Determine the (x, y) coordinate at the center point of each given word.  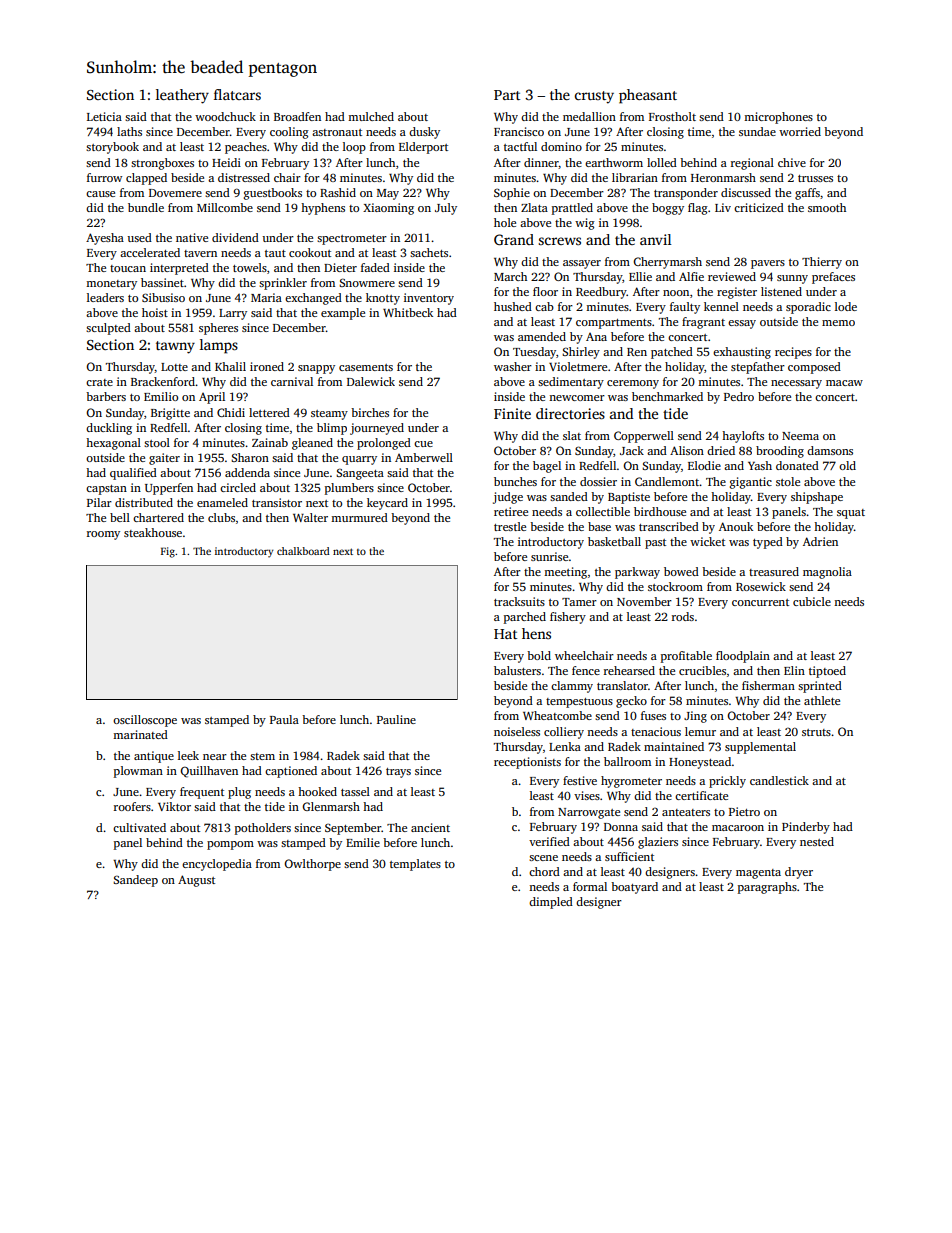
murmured (359, 517)
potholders (263, 829)
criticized (759, 207)
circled (238, 487)
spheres (218, 329)
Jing (695, 717)
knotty (383, 299)
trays (398, 773)
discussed (746, 192)
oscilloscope (145, 721)
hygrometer (631, 782)
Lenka (565, 746)
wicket (707, 541)
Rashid (338, 192)
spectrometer (352, 240)
